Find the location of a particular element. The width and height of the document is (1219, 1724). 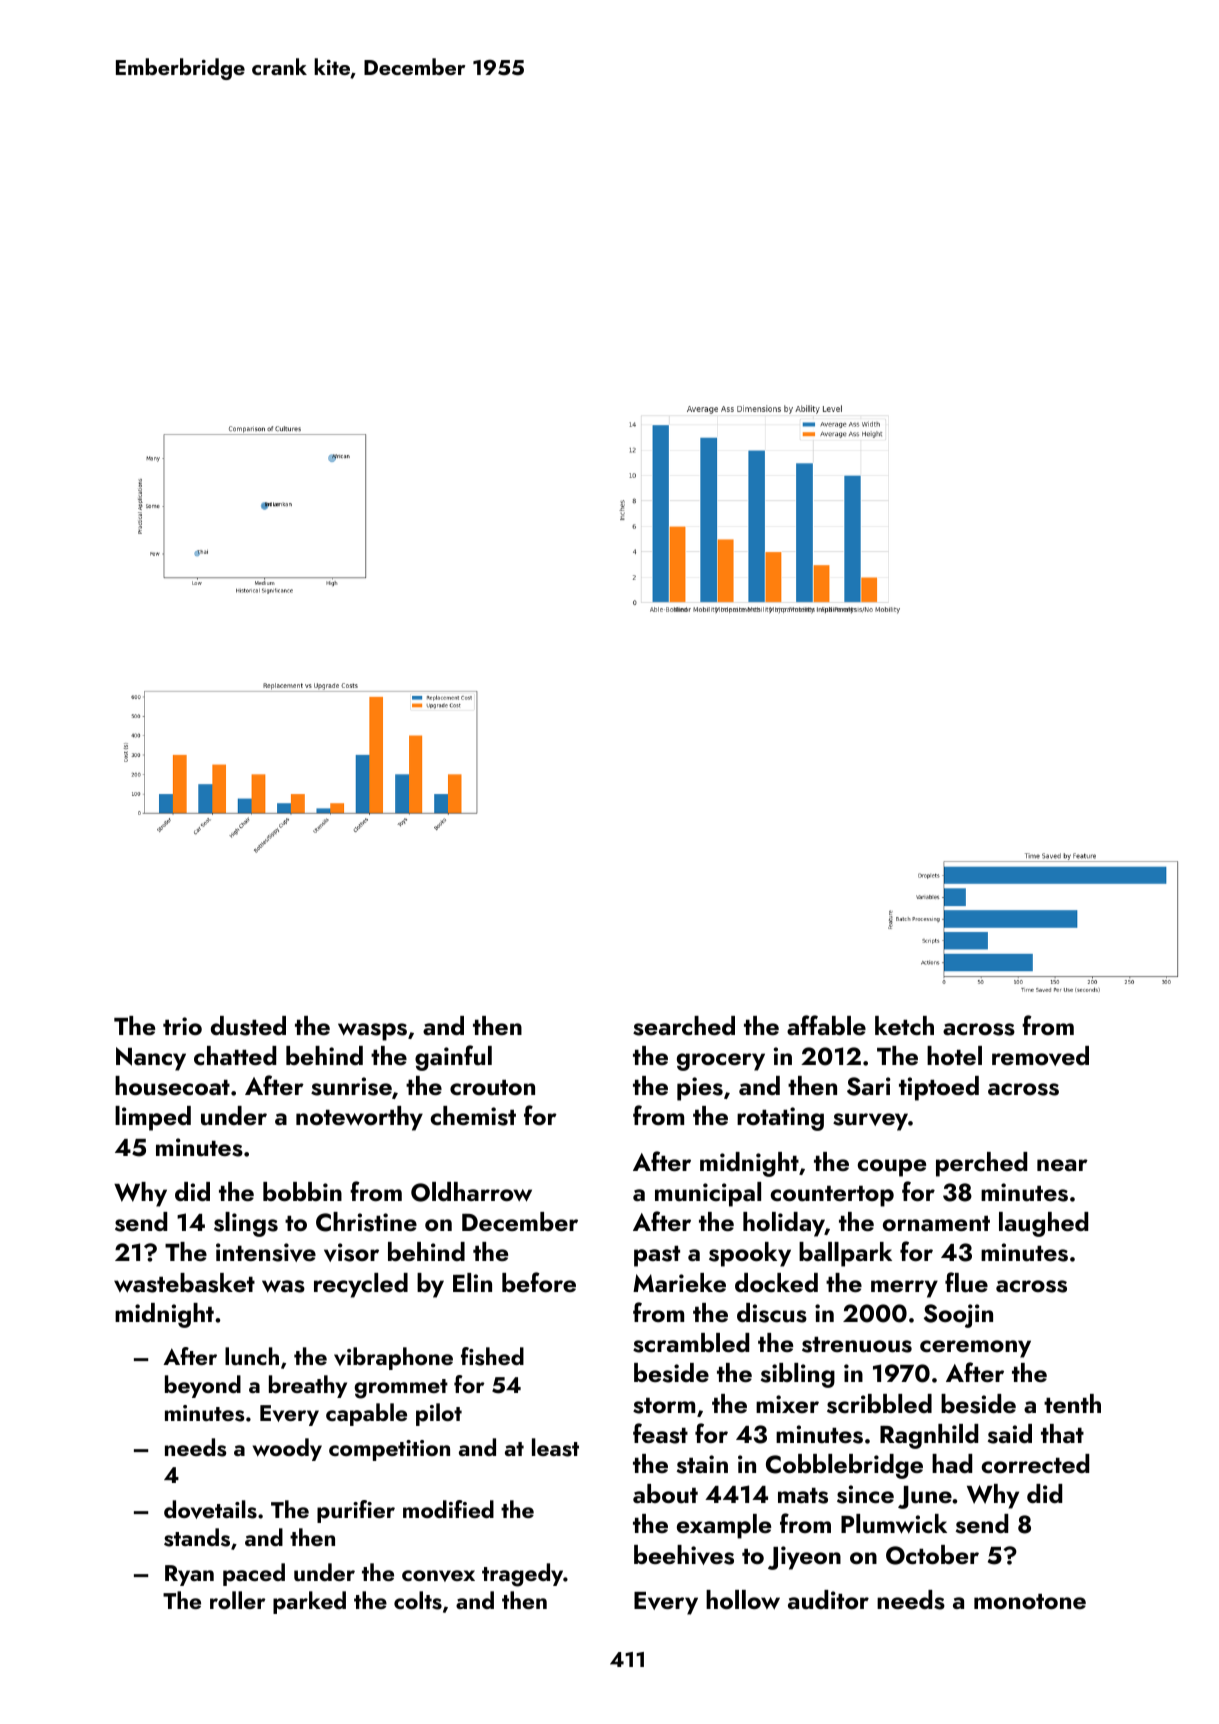

near is located at coordinates (1062, 1165).
